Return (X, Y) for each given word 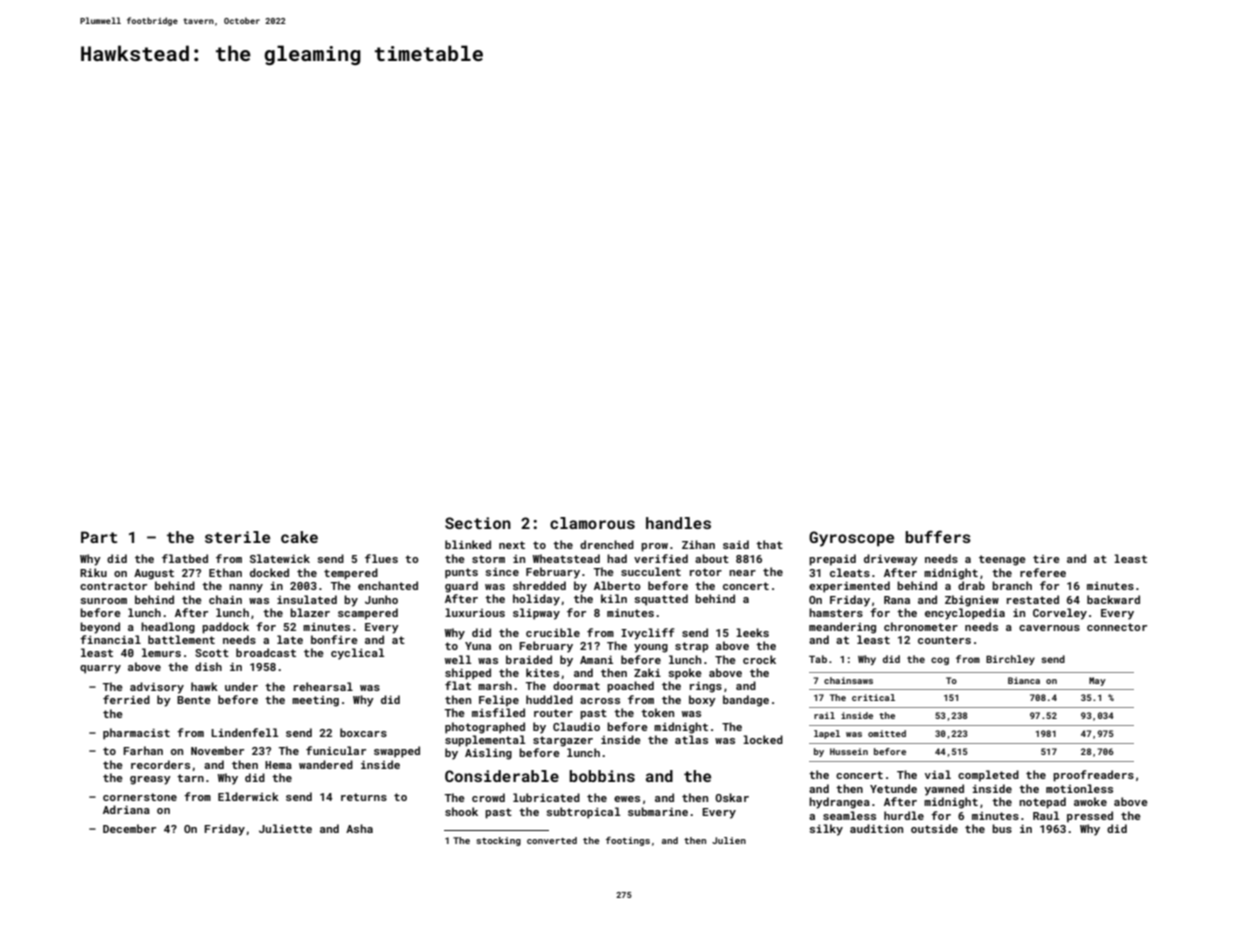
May (1097, 681)
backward (1113, 599)
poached (630, 687)
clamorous (592, 523)
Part (99, 537)
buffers (938, 536)
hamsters (836, 612)
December (129, 828)
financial (110, 639)
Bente (194, 700)
